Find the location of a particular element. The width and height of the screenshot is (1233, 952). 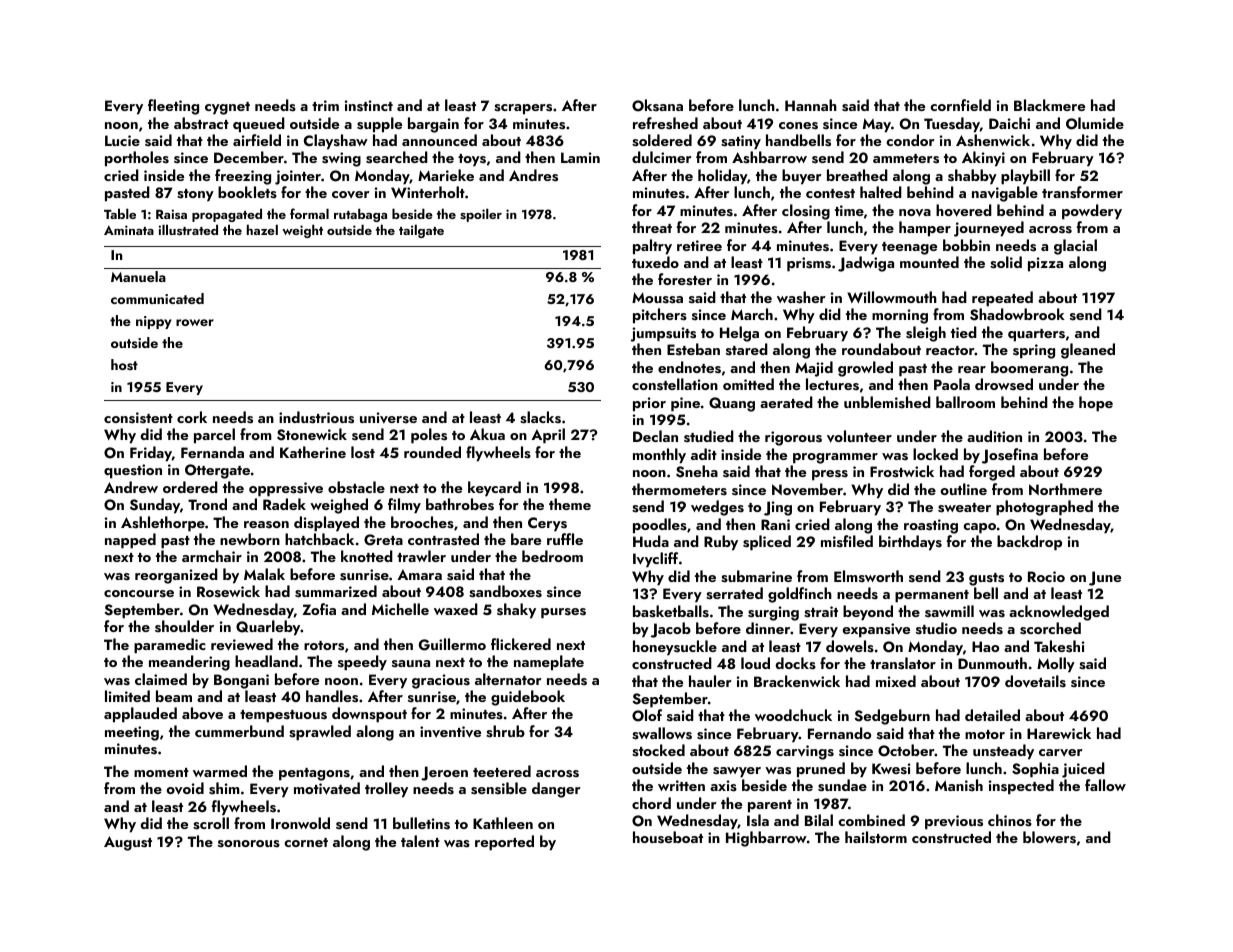

submarine is located at coordinates (756, 576).
